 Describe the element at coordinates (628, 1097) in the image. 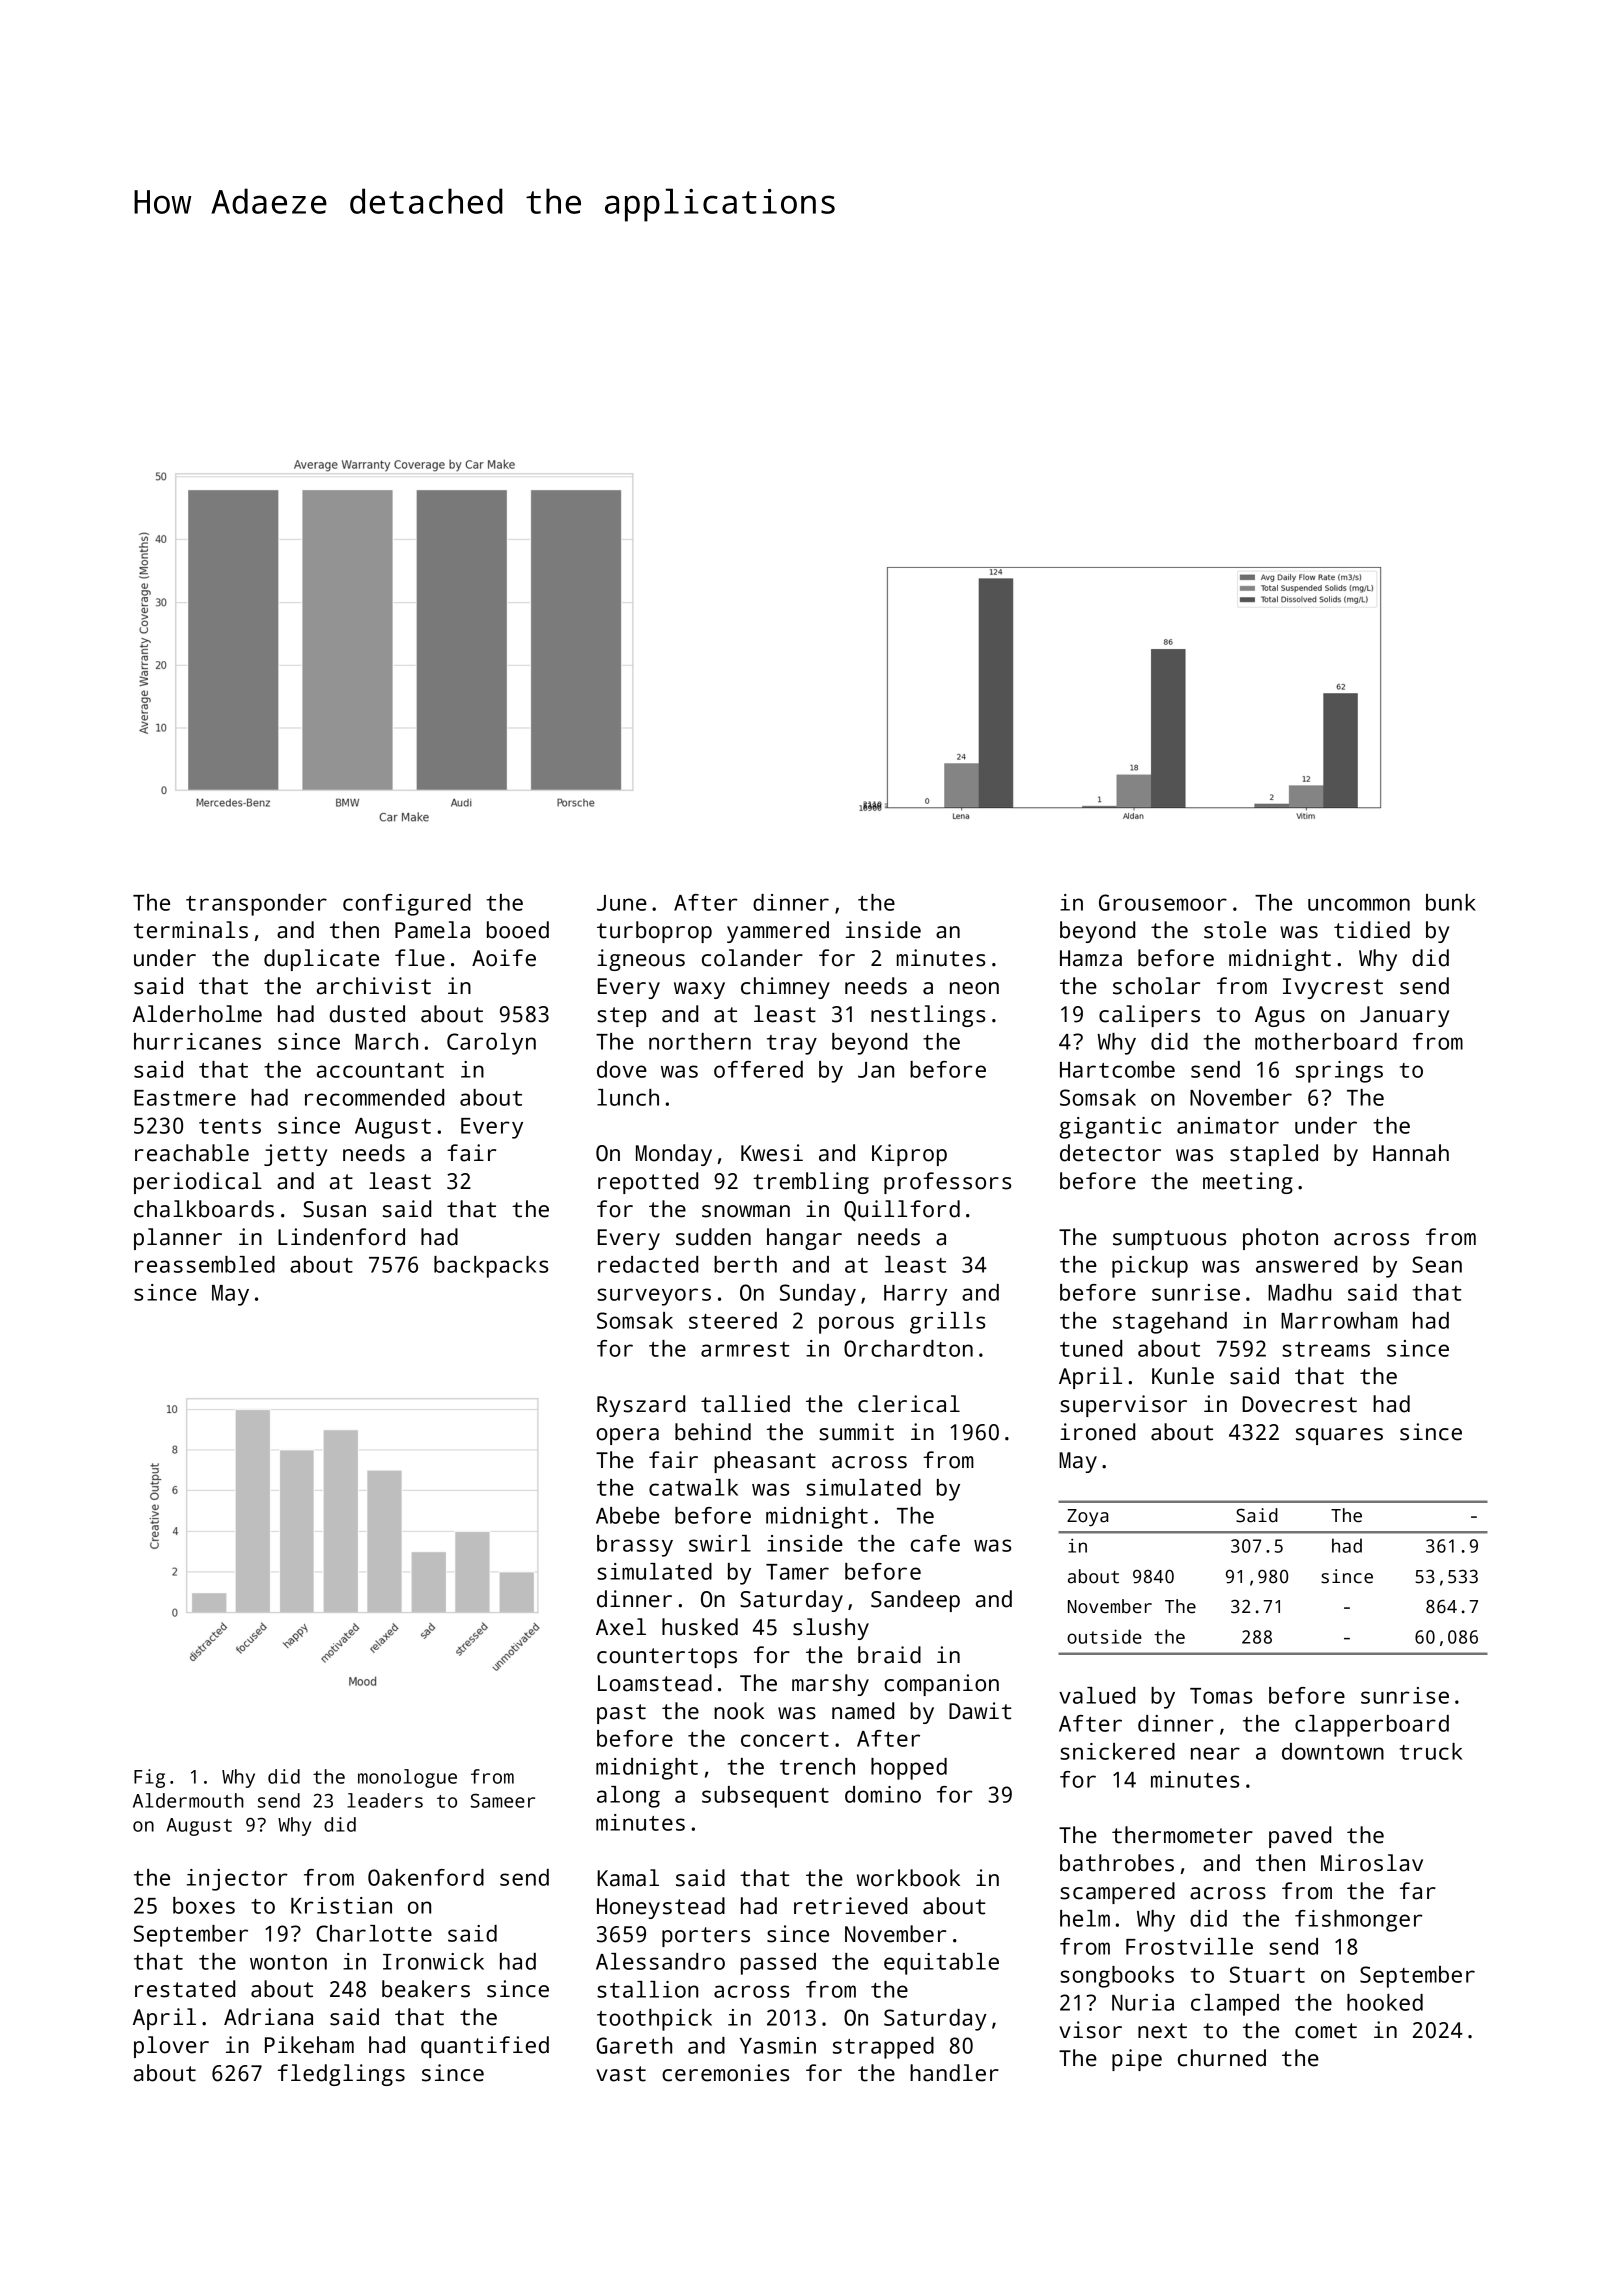

I see `lunch` at that location.
